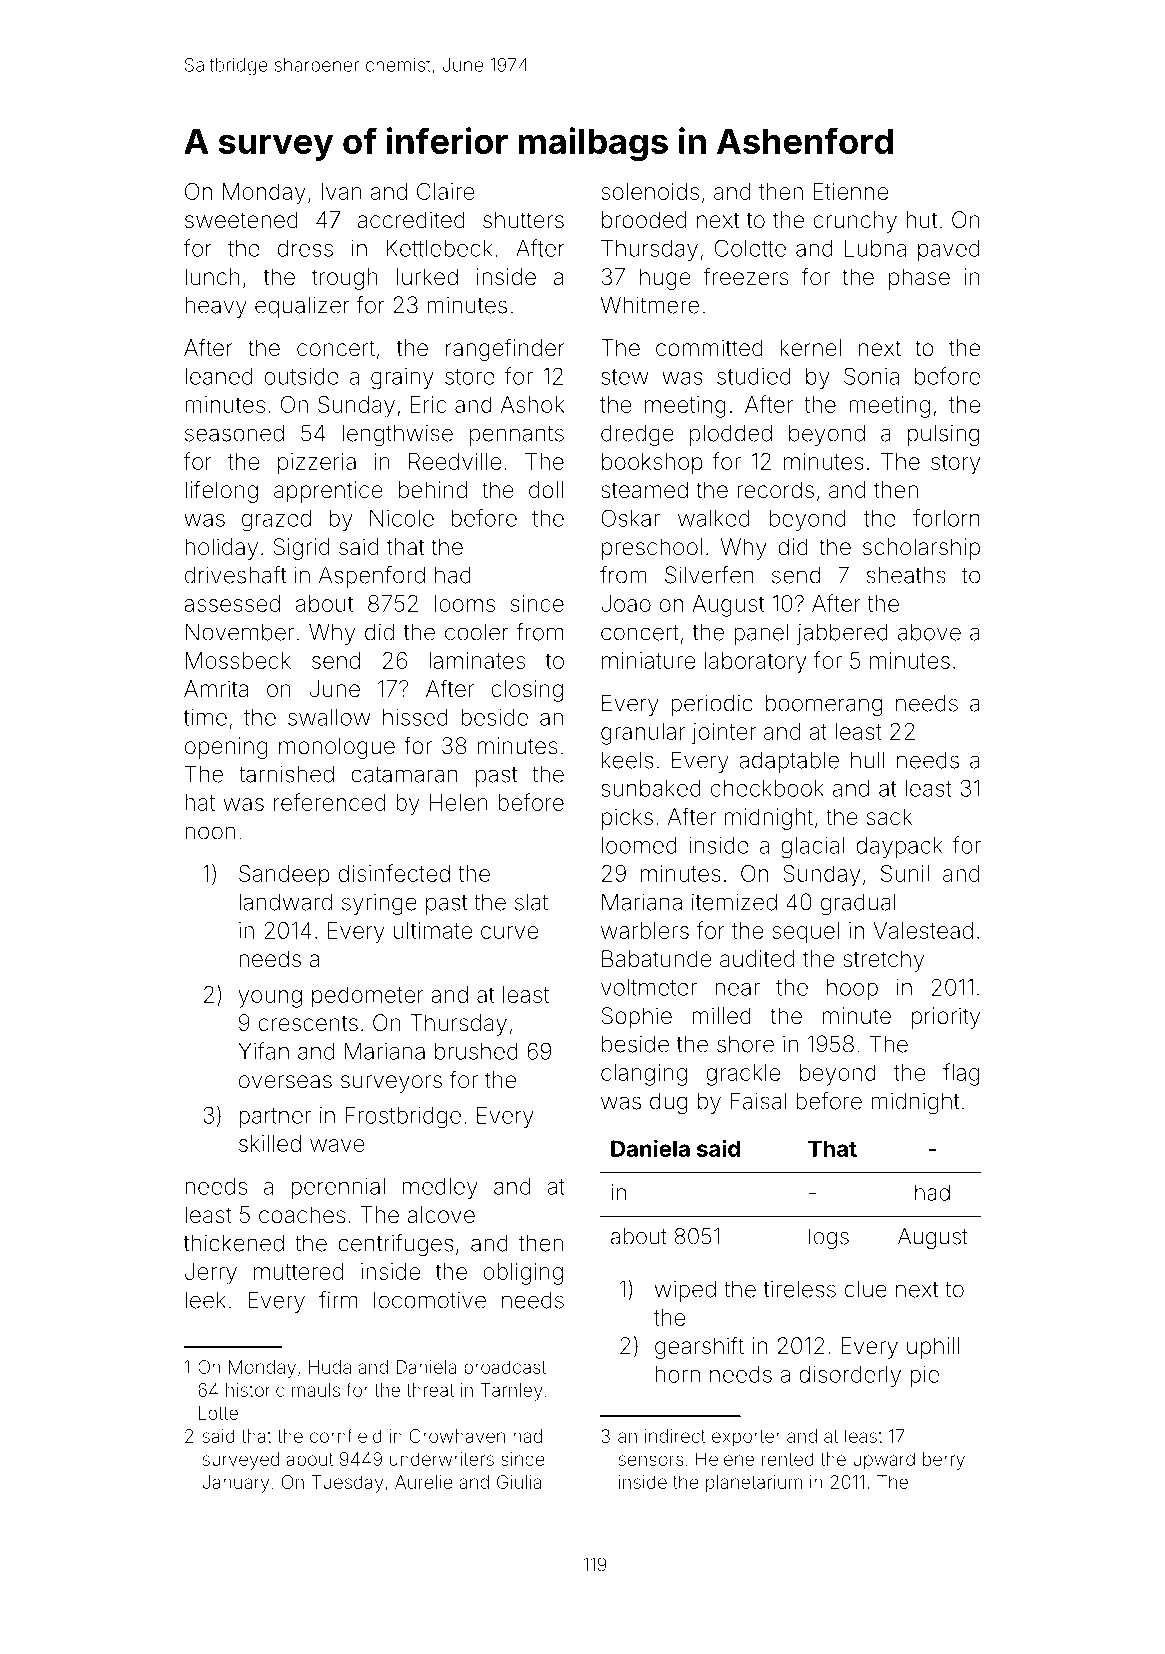 This screenshot has height=1654, width=1165. Describe the element at coordinates (754, 1484) in the screenshot. I see `planetarium` at that location.
